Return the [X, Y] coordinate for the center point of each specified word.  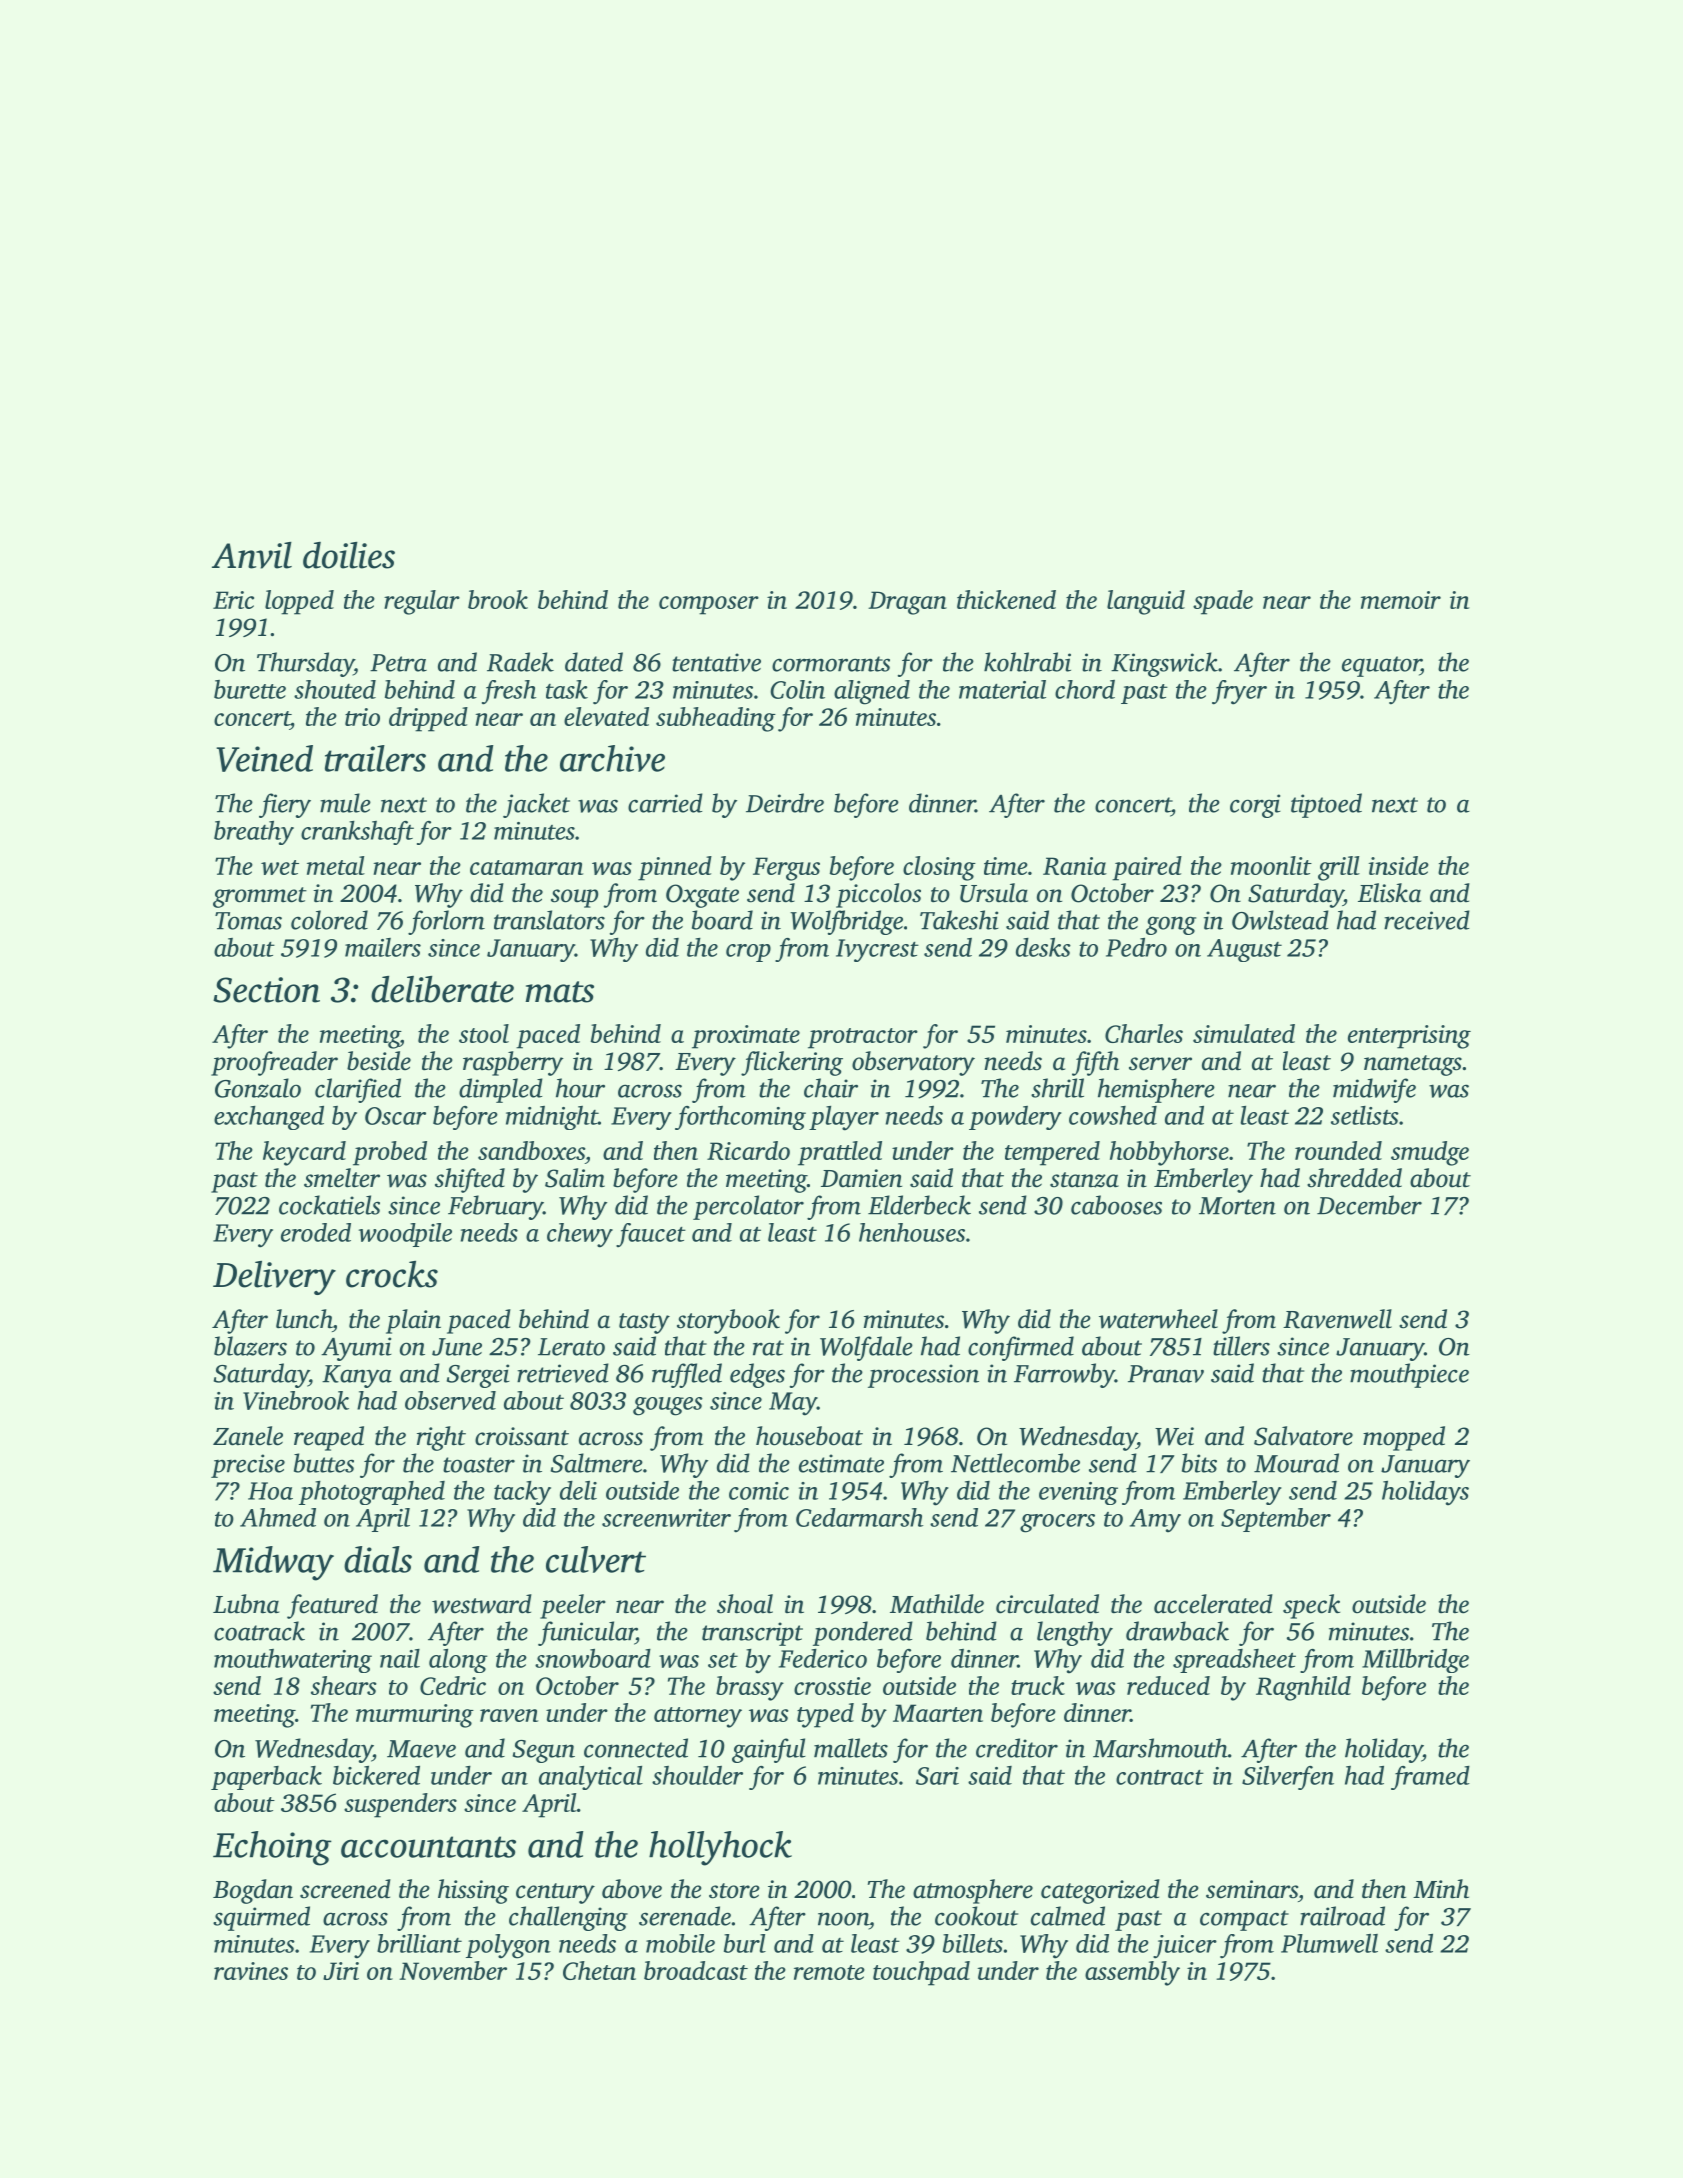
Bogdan [253, 1891]
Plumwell [1329, 1943]
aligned [872, 692]
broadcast [696, 1970]
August [1244, 950]
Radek [520, 662]
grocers [1057, 1523]
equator [1381, 666]
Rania [1075, 866]
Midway [273, 1563]
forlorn [446, 922]
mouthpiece [1409, 1375]
